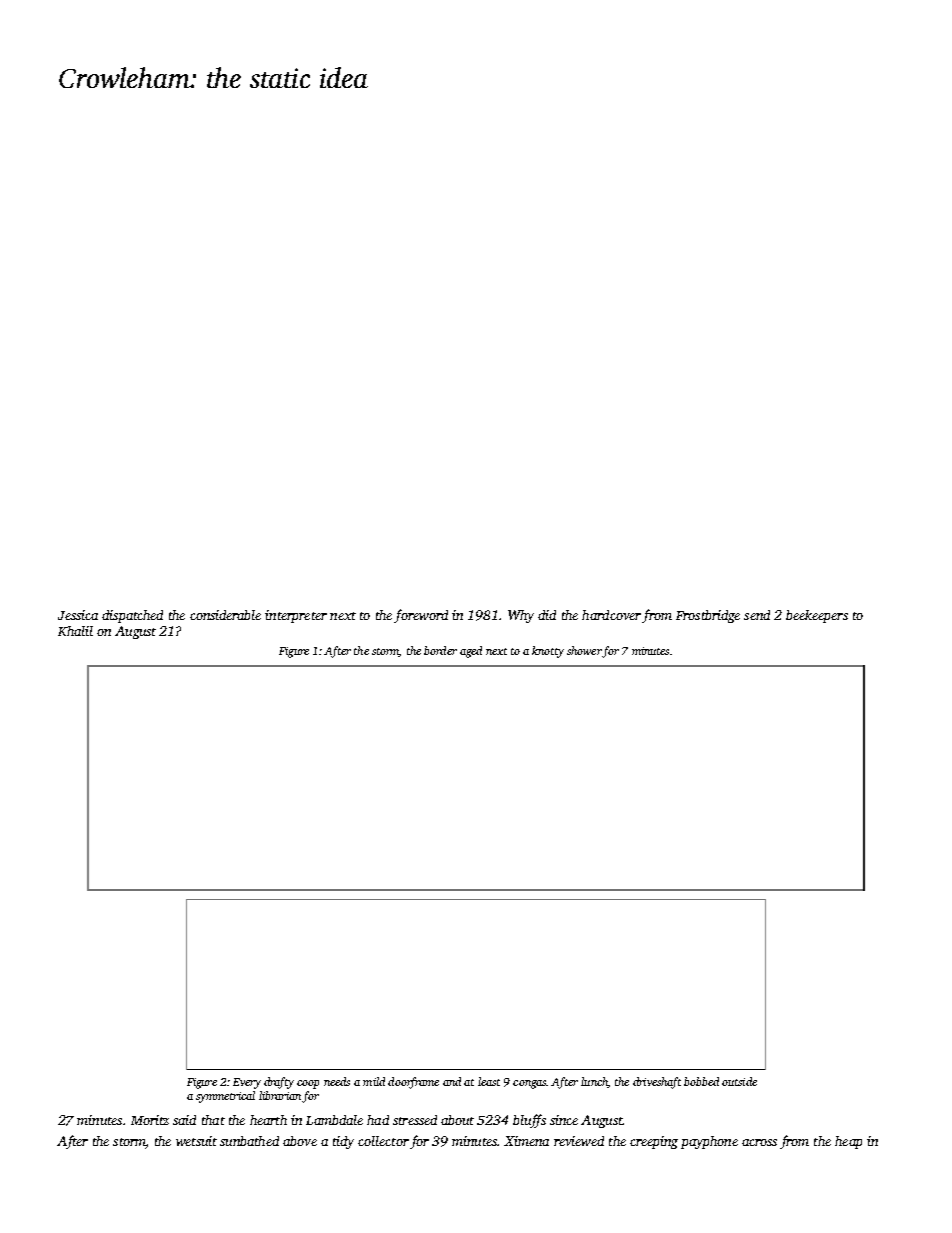 This screenshot has height=1233, width=952. Describe the element at coordinates (225, 615) in the screenshot. I see `considerable` at that location.
